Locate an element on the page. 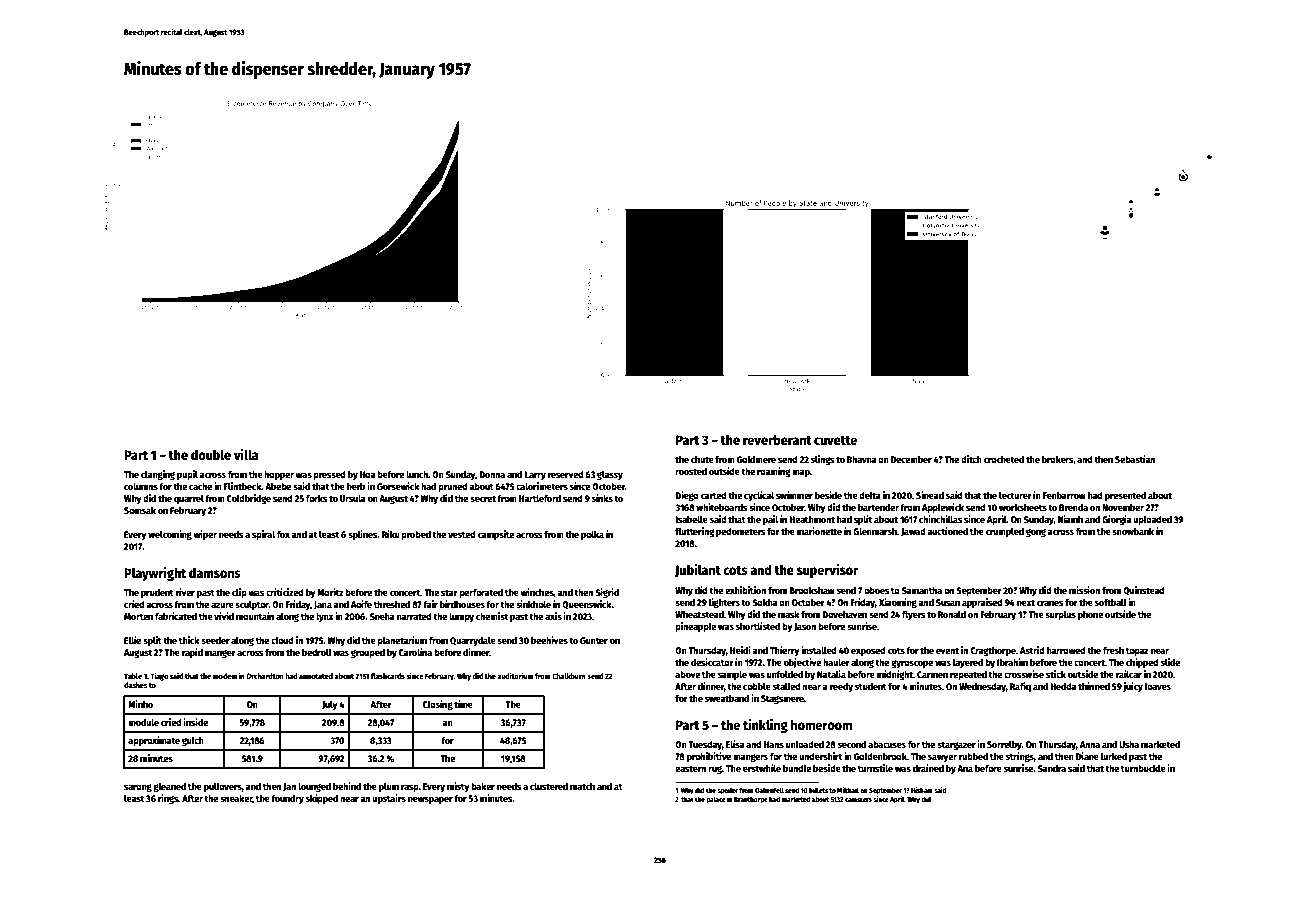  chute is located at coordinates (702, 459).
